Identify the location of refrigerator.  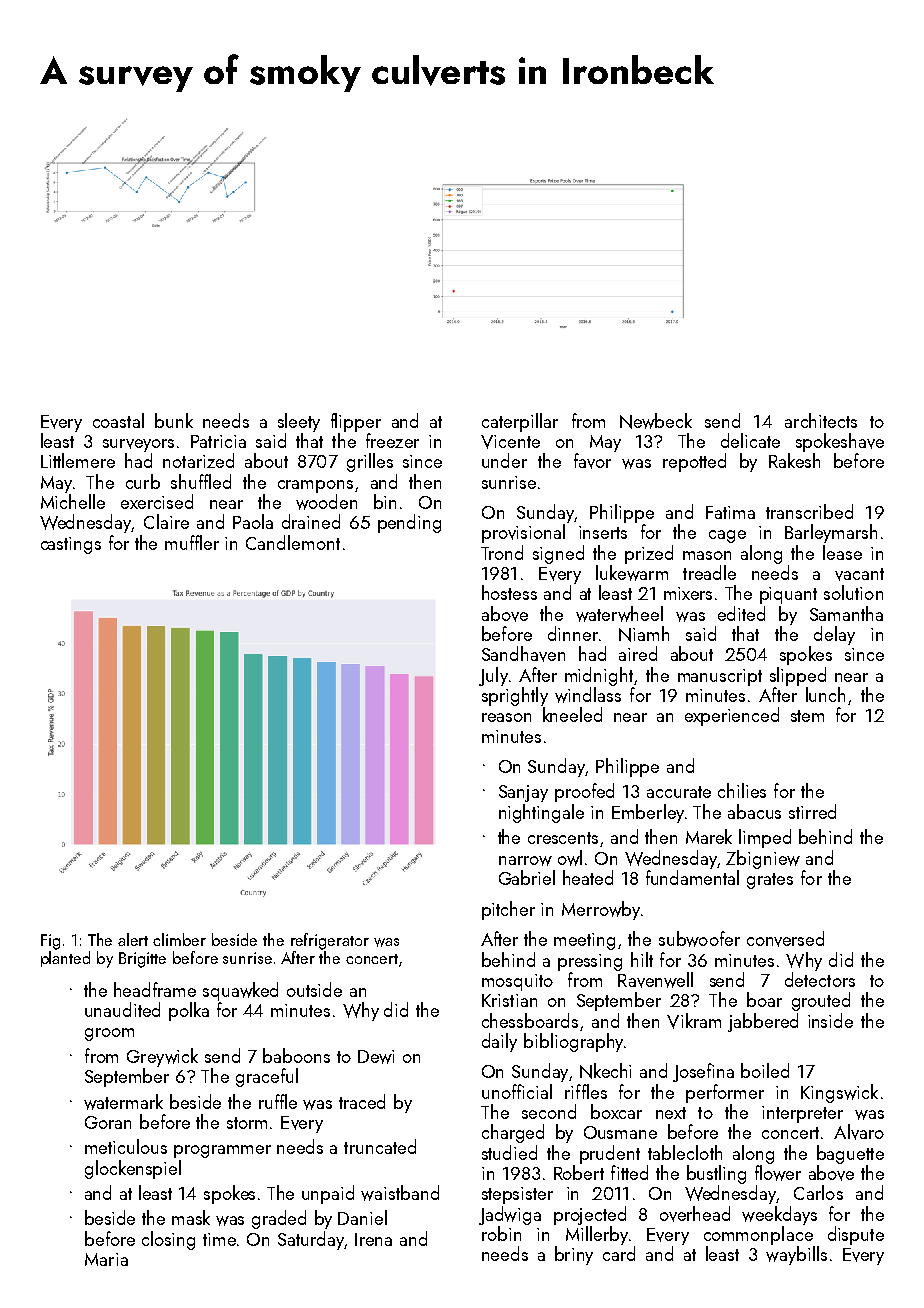
(330, 941).
